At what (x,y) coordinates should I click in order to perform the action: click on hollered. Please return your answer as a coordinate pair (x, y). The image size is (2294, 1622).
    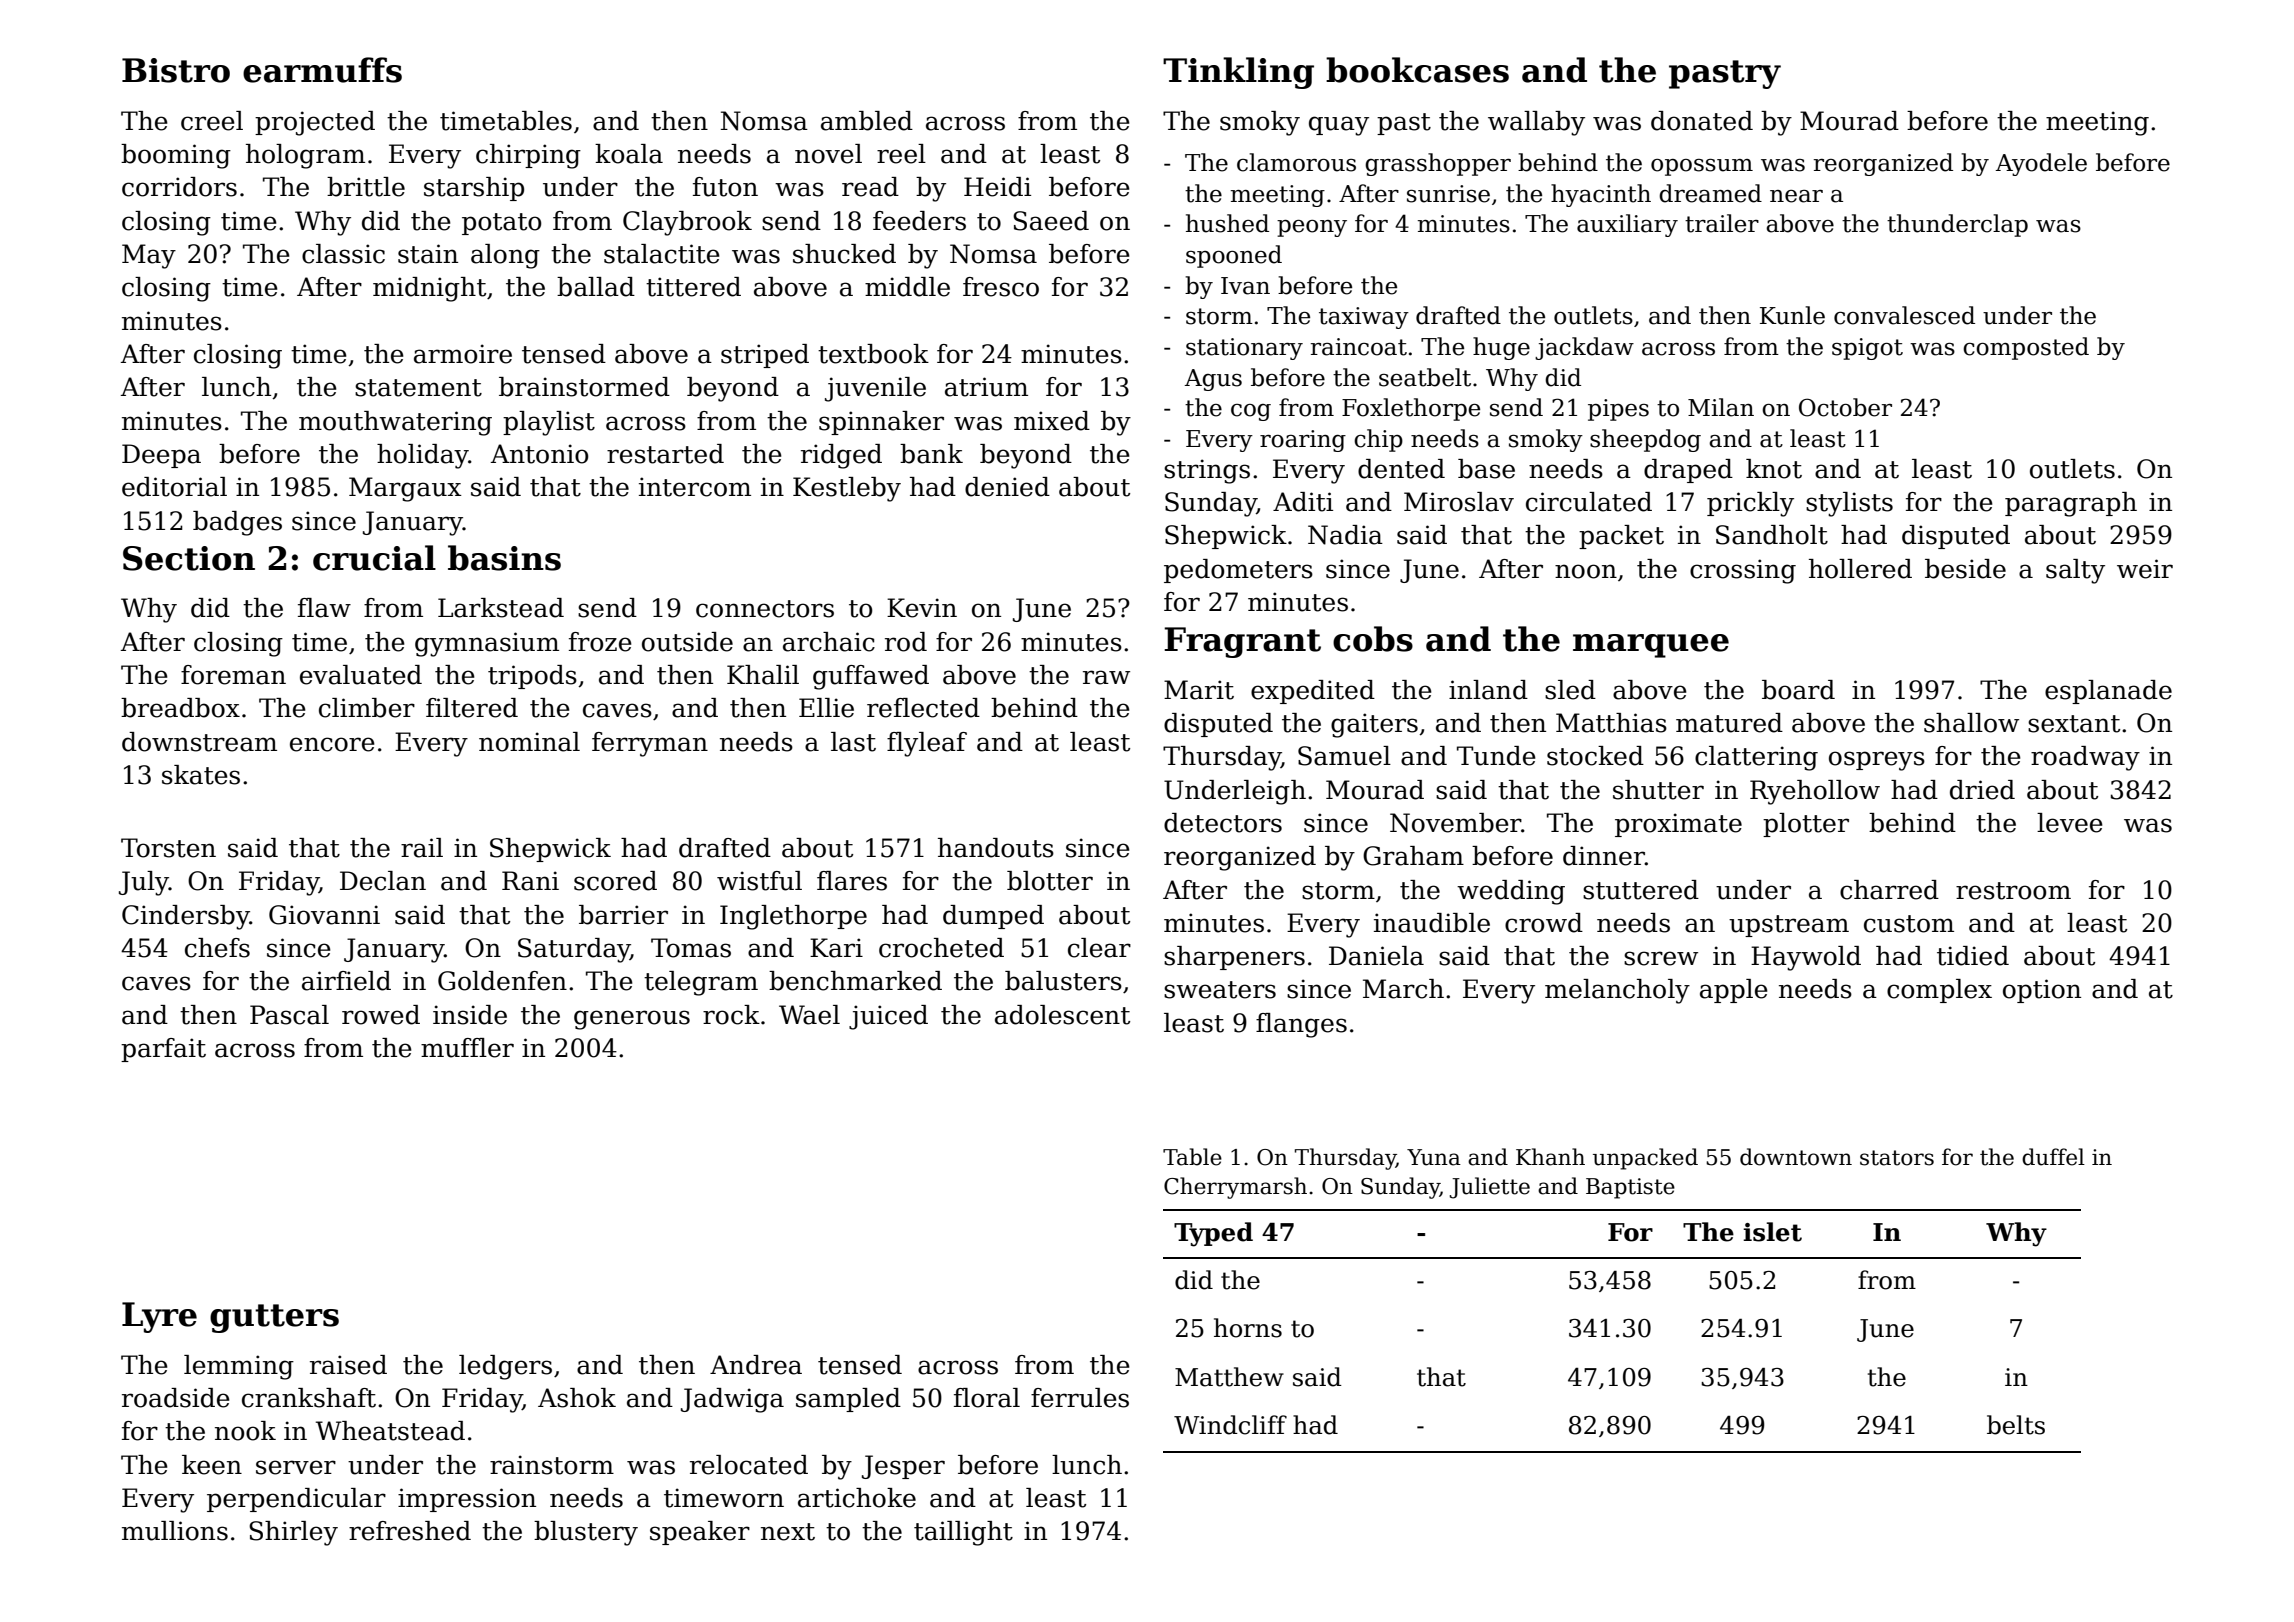
    Looking at the image, I should click on (1860, 569).
